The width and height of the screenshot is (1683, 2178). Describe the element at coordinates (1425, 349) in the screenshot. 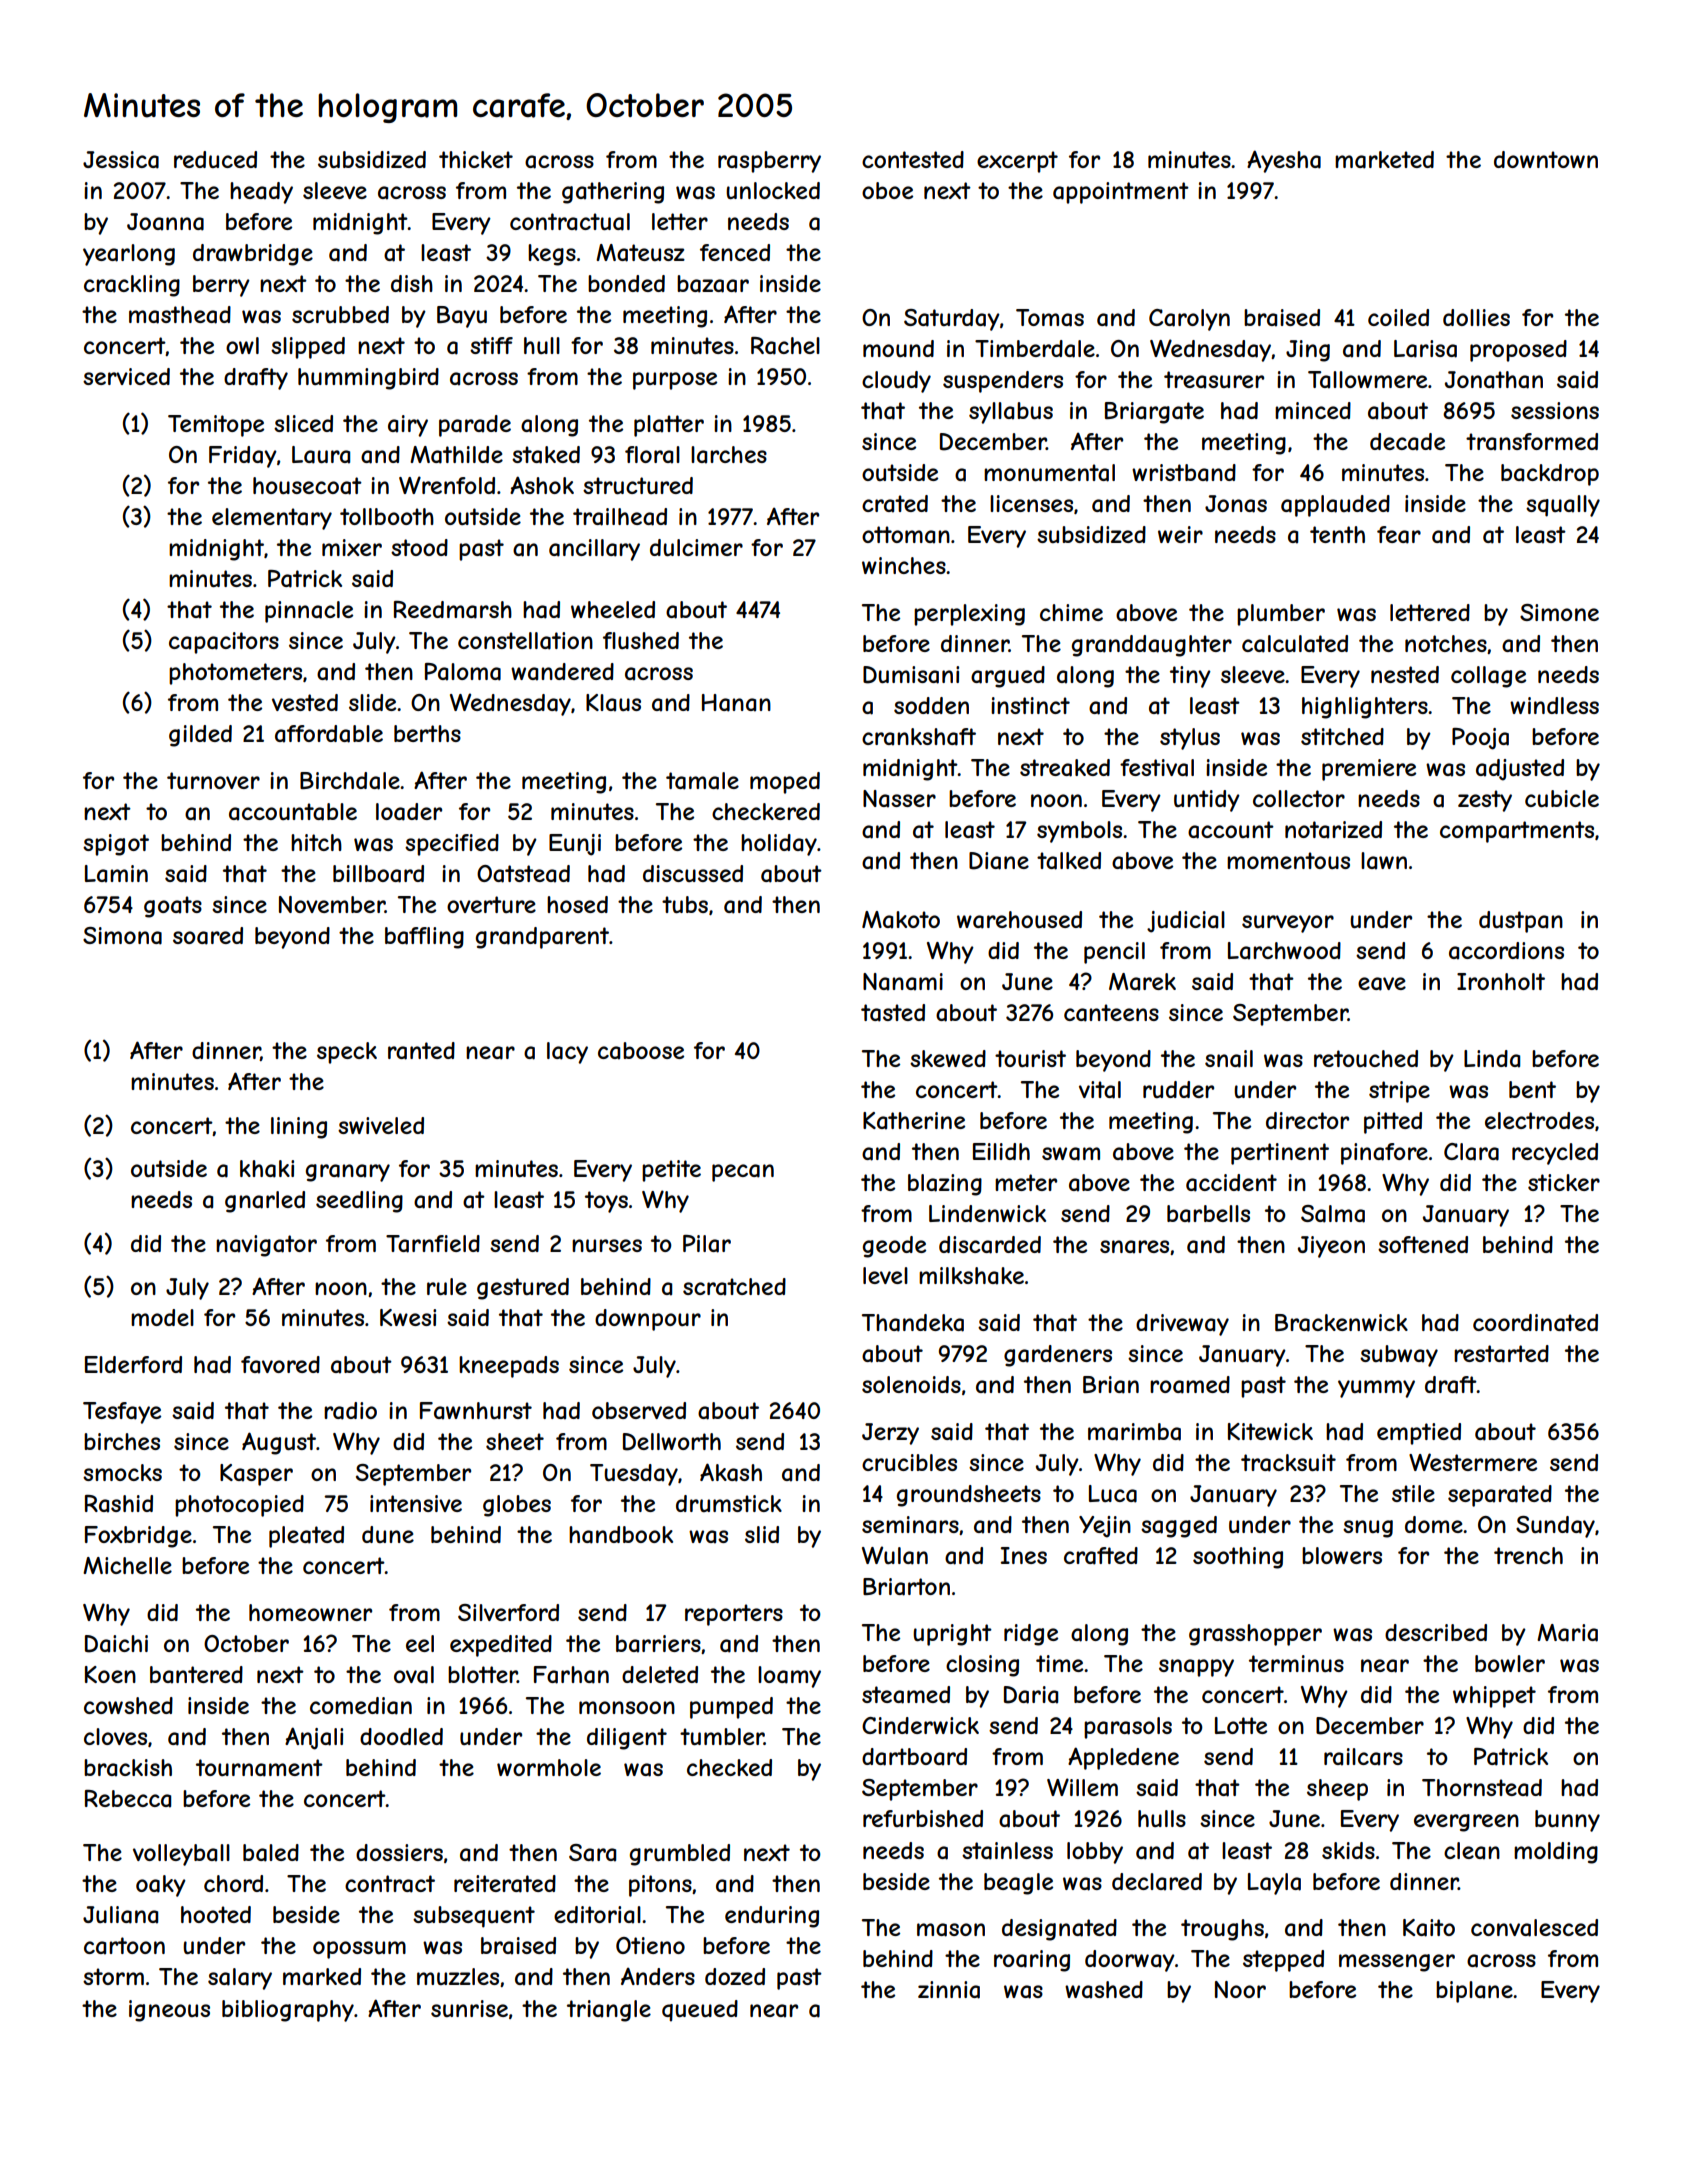

I see `Larisa` at that location.
